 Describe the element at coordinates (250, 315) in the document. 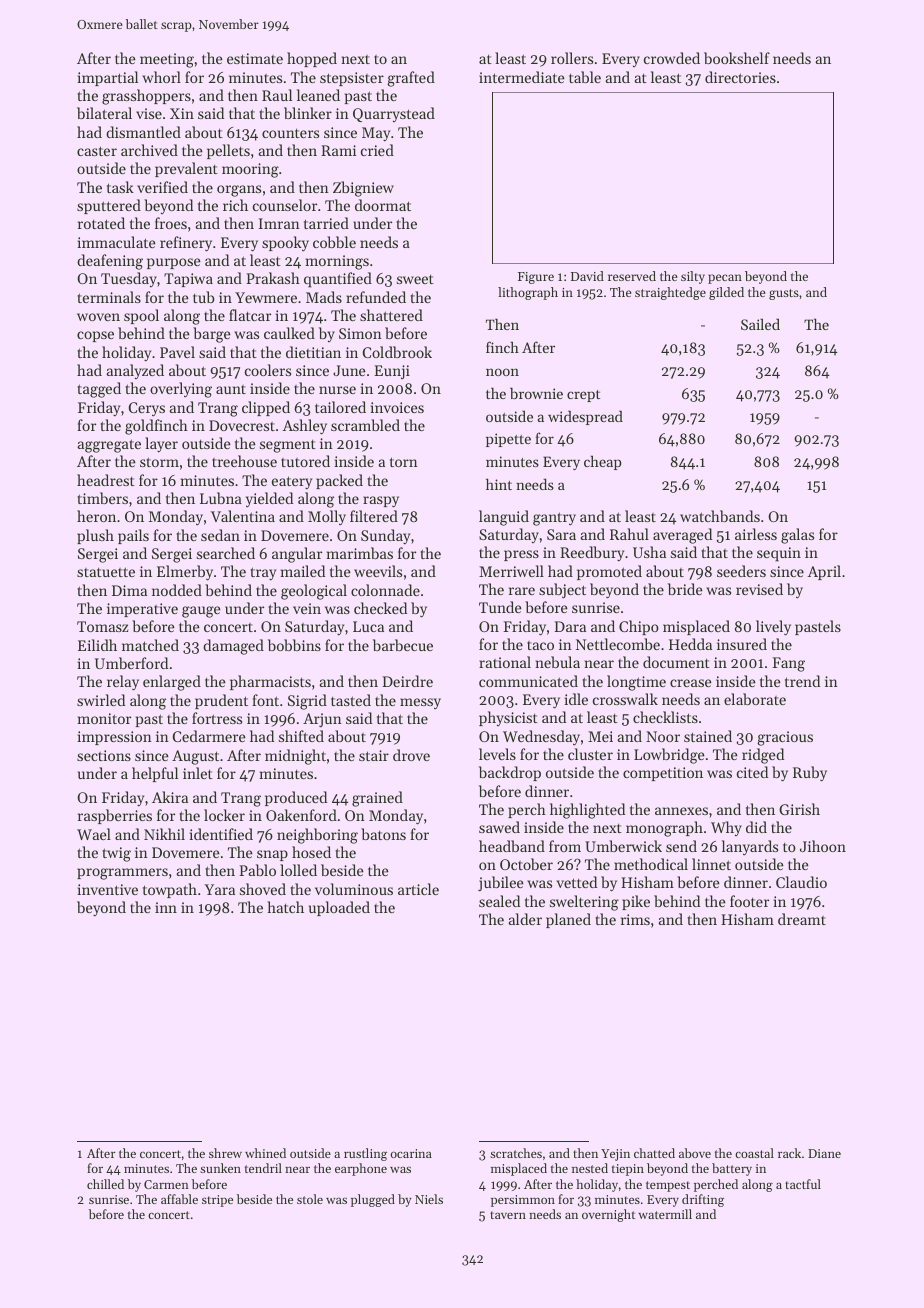

I see `flatcar` at that location.
